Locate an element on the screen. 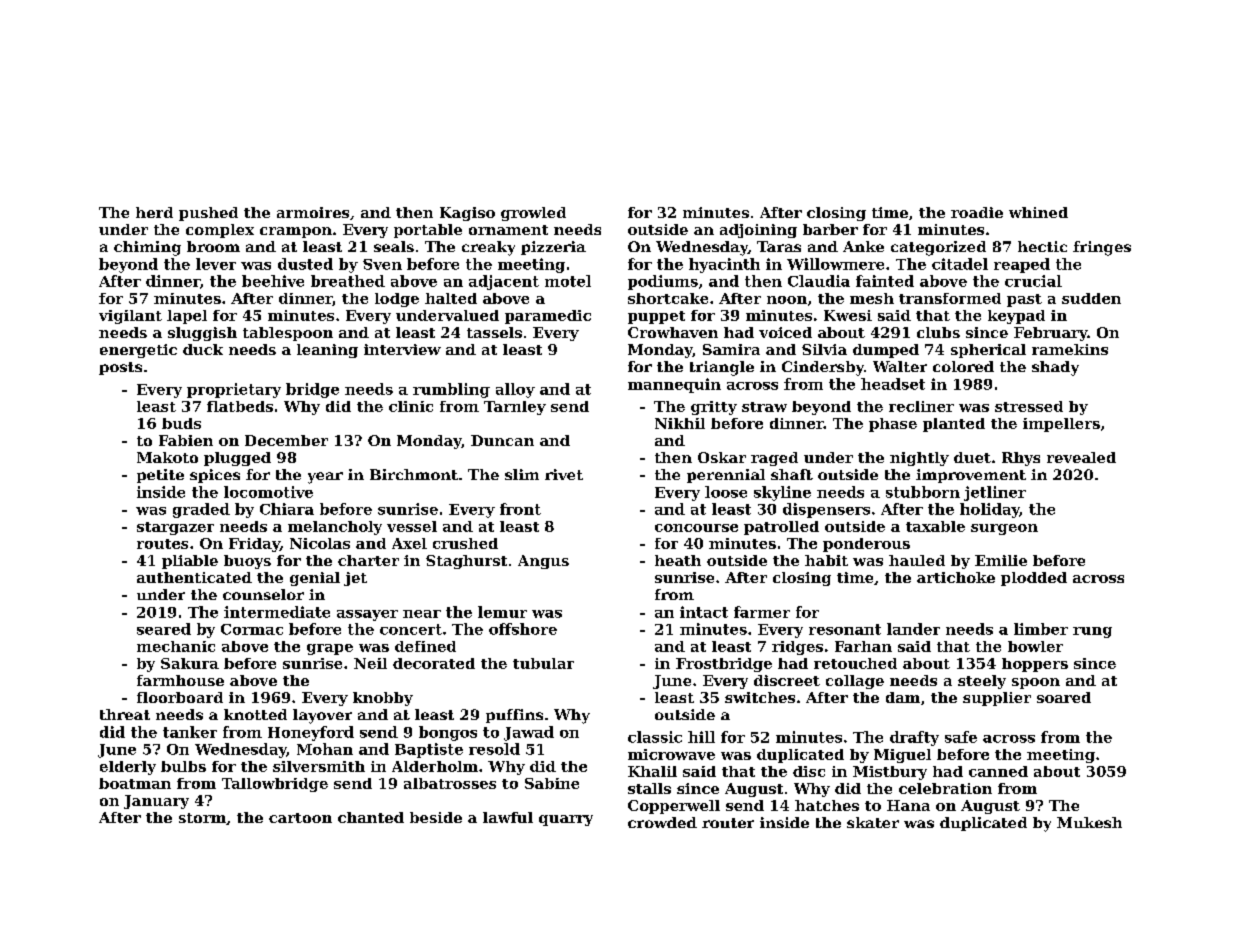  herd is located at coordinates (154, 212).
